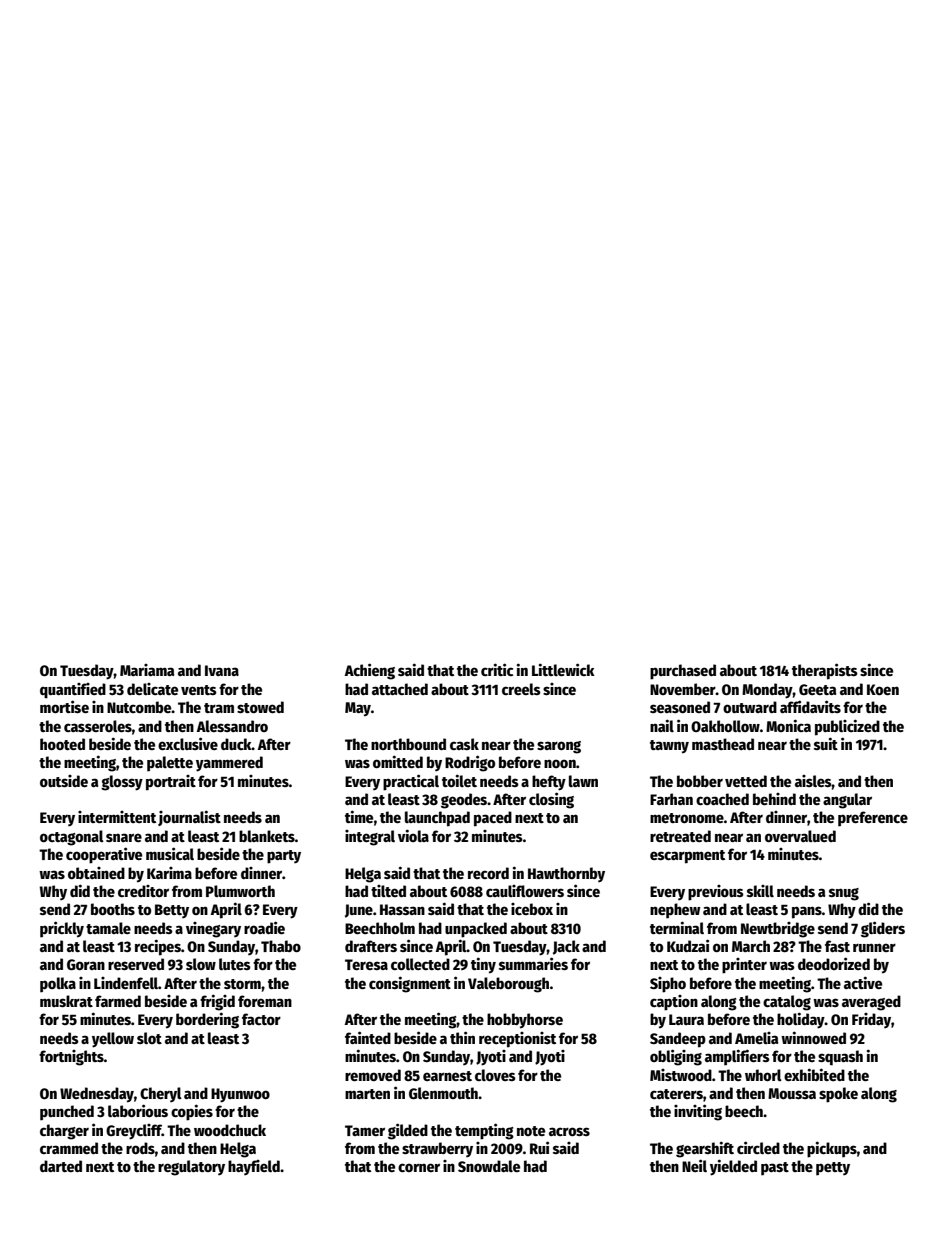 The height and width of the document is (1233, 952). What do you see at coordinates (139, 707) in the document?
I see `Nutcombe` at bounding box center [139, 707].
